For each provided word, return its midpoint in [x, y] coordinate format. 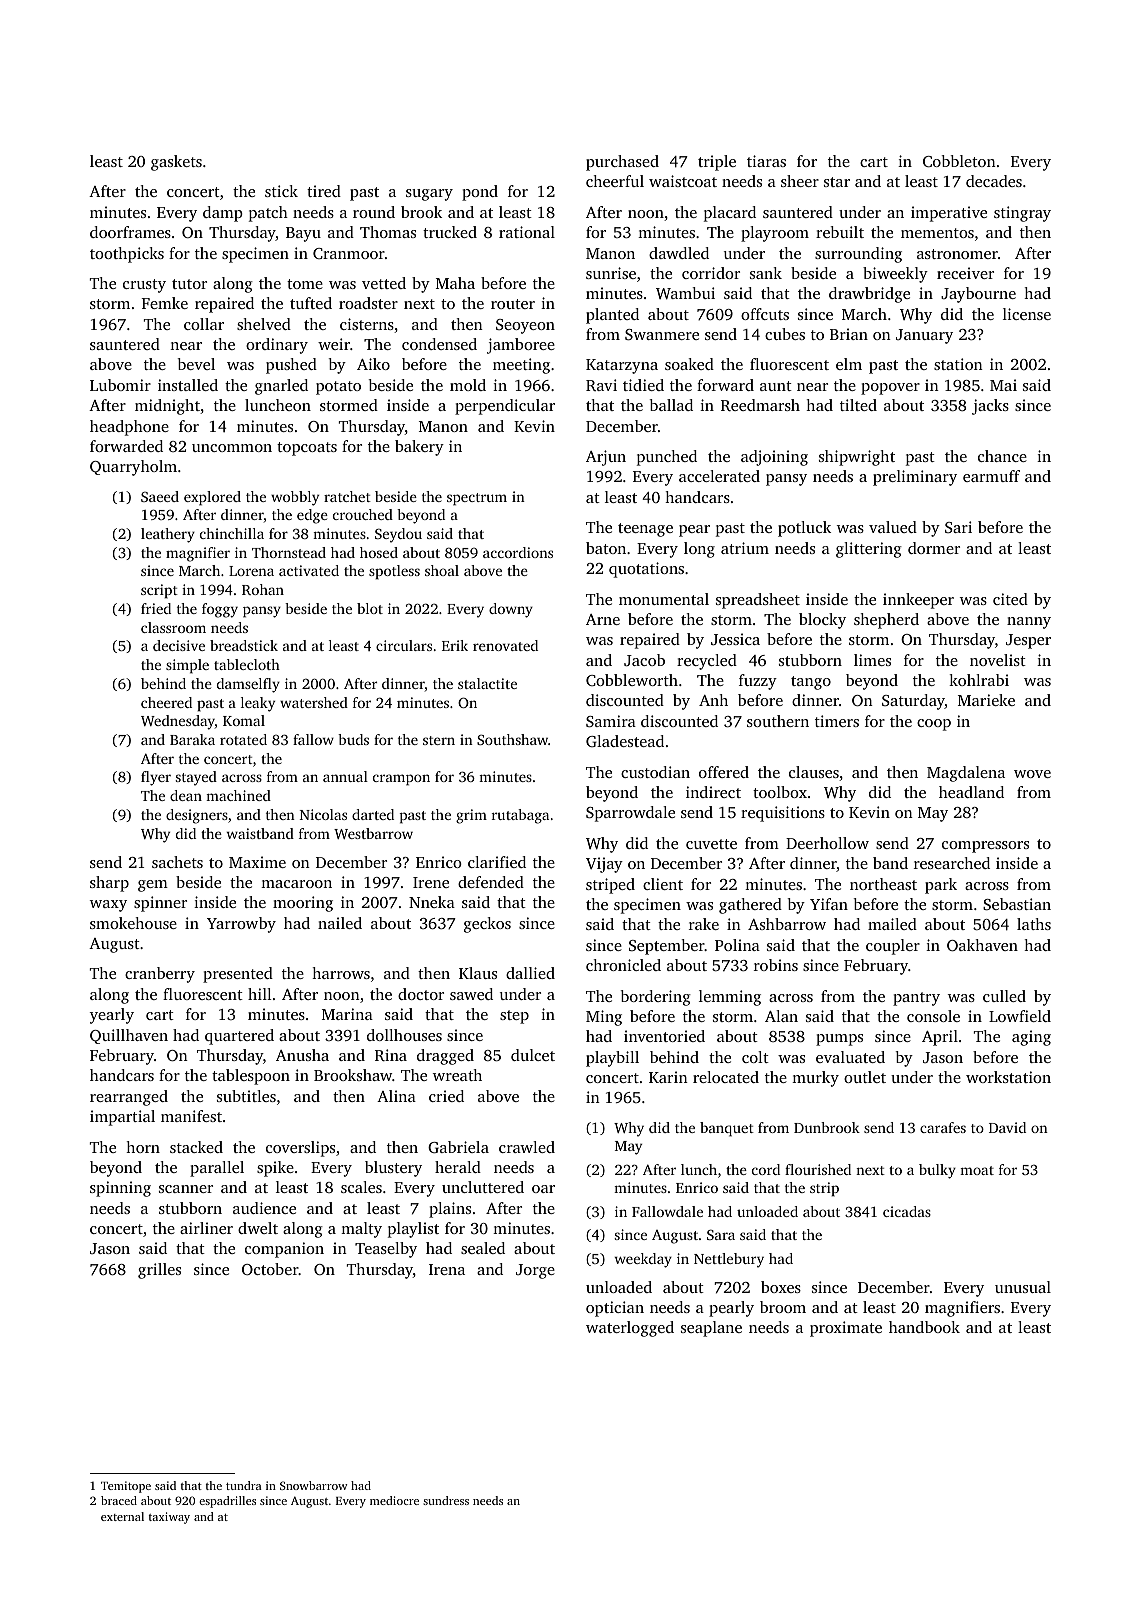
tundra [244, 1485]
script [159, 591]
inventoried [664, 1036]
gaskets [176, 163]
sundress [446, 1500]
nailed [340, 923]
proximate [846, 1329]
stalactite [487, 683]
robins [776, 965]
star [837, 182]
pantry [916, 999]
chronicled [623, 965]
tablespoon [251, 1077]
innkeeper [918, 601]
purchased [622, 163]
